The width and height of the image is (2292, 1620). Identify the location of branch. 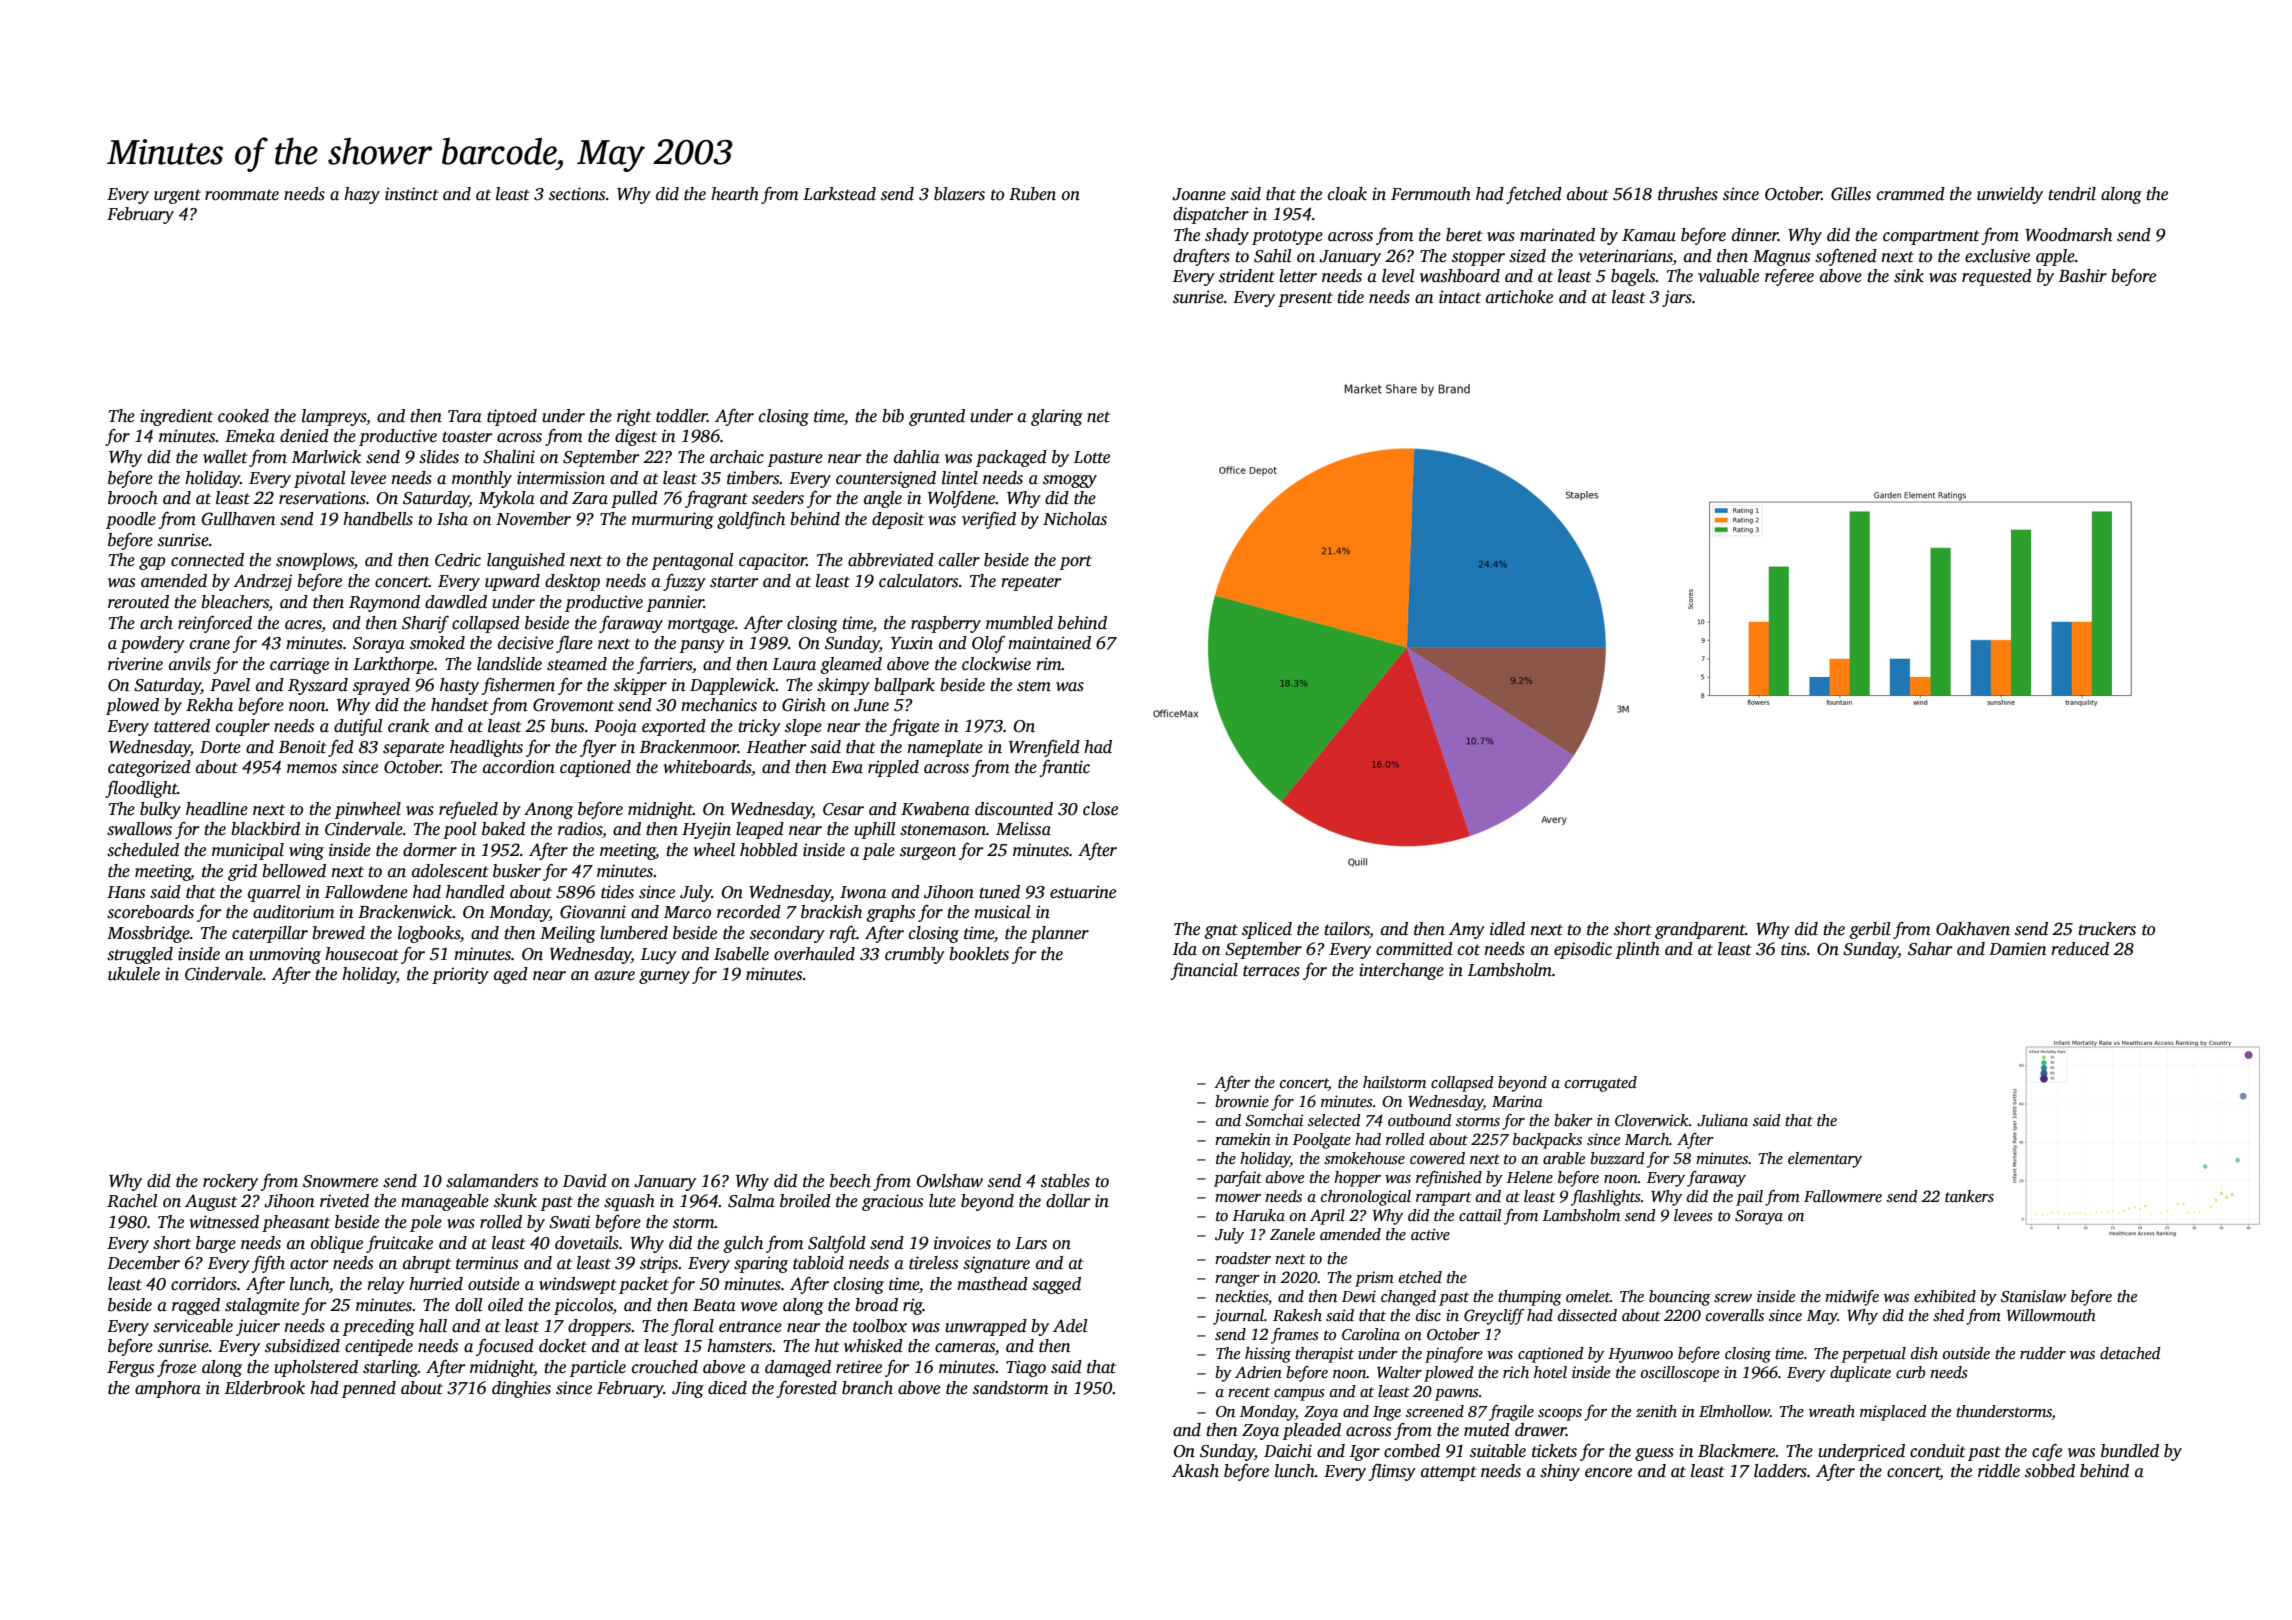
(867, 1388).
